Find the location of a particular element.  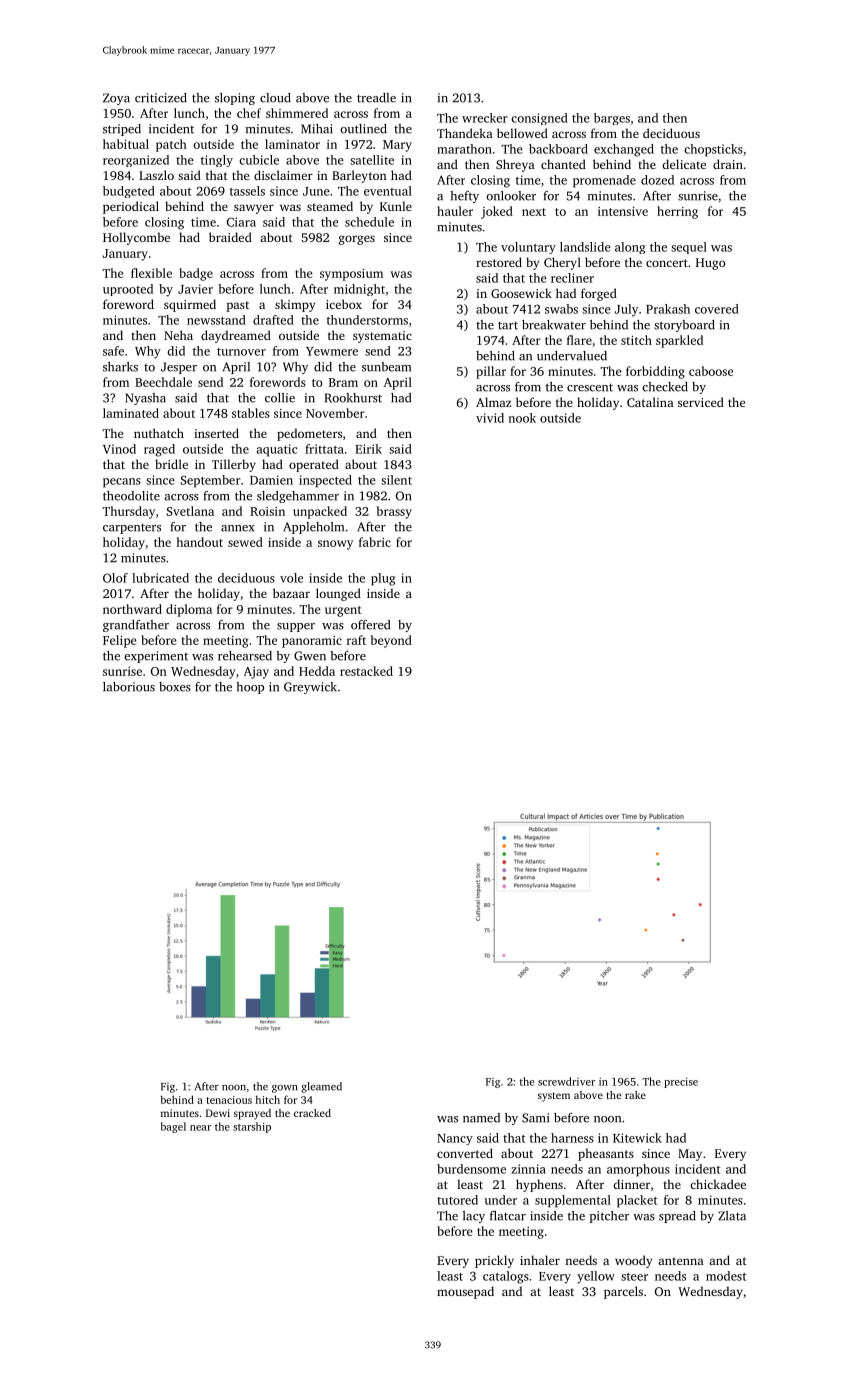

serviced is located at coordinates (701, 402).
